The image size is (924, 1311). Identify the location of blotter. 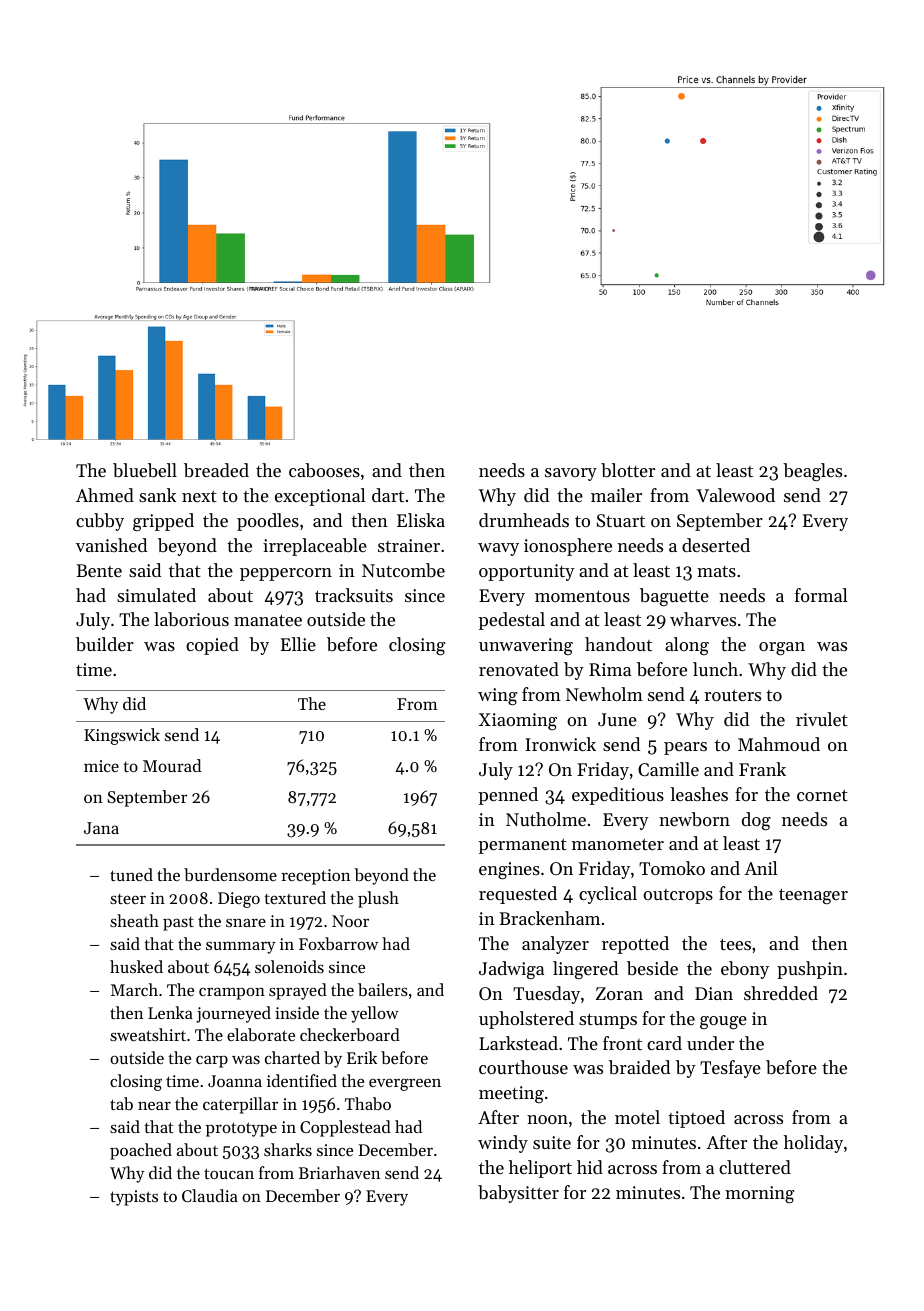
(628, 470).
